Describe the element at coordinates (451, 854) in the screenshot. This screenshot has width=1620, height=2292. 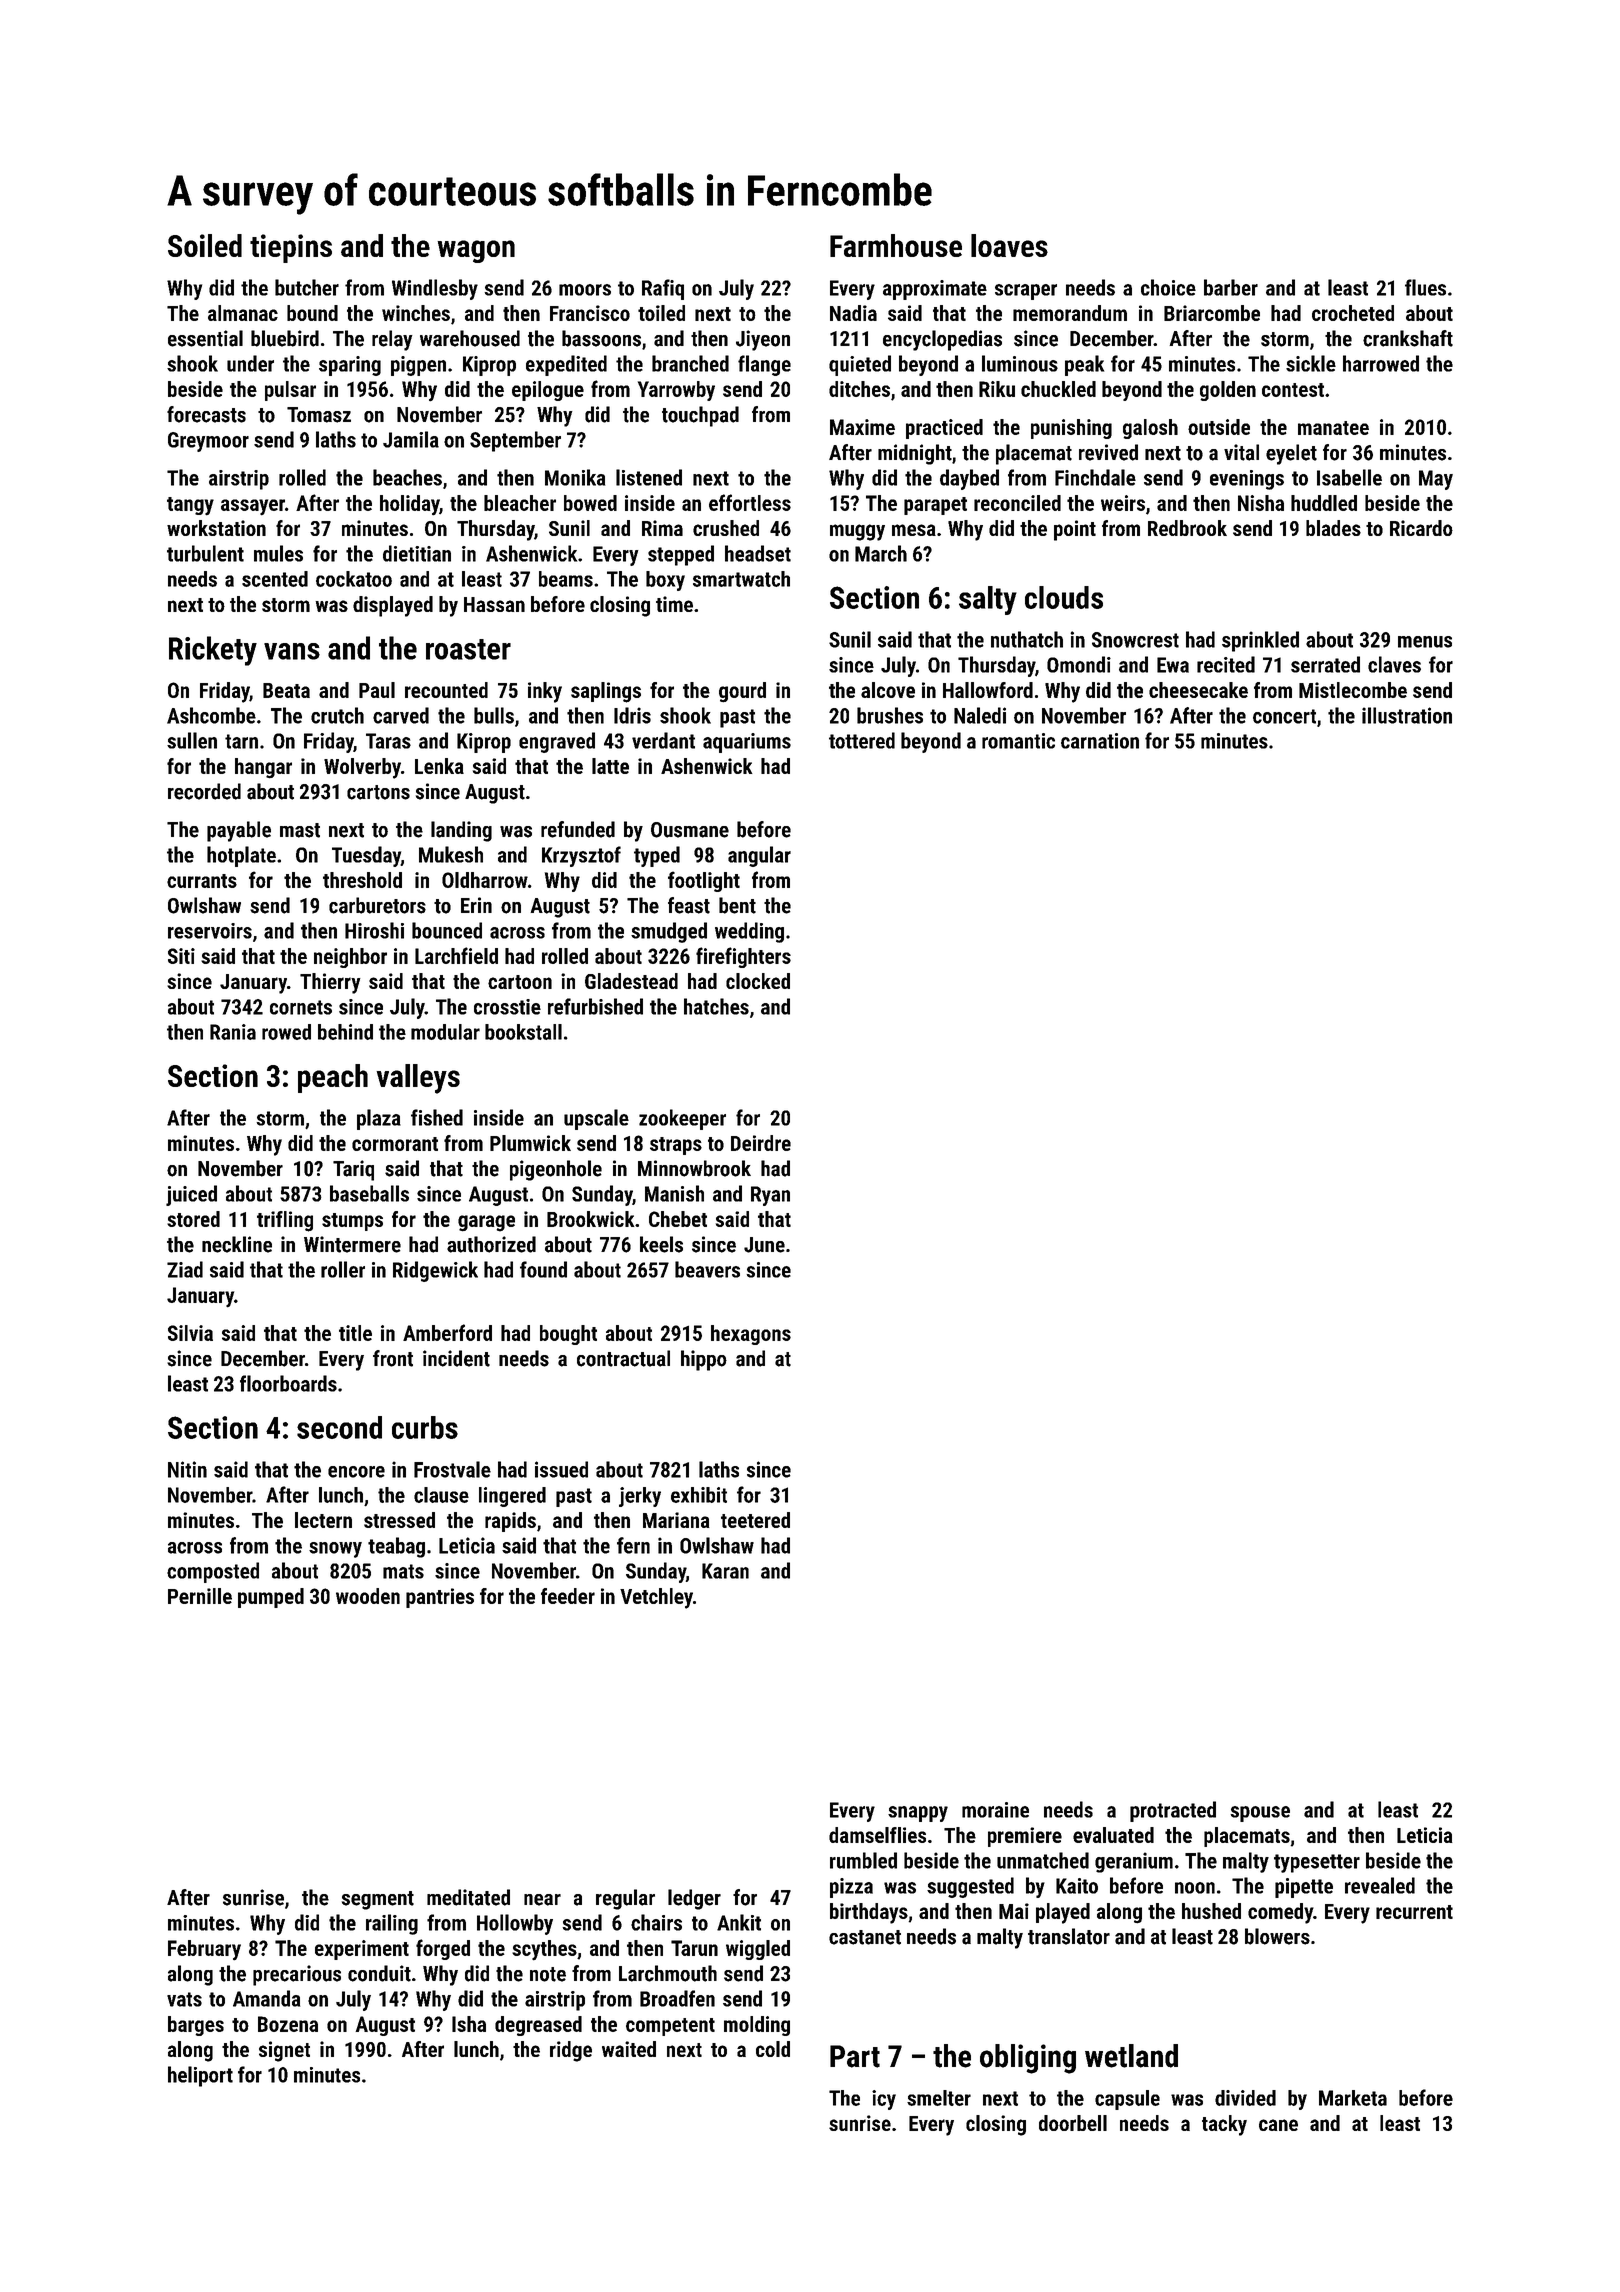
I see `Mukesh` at that location.
